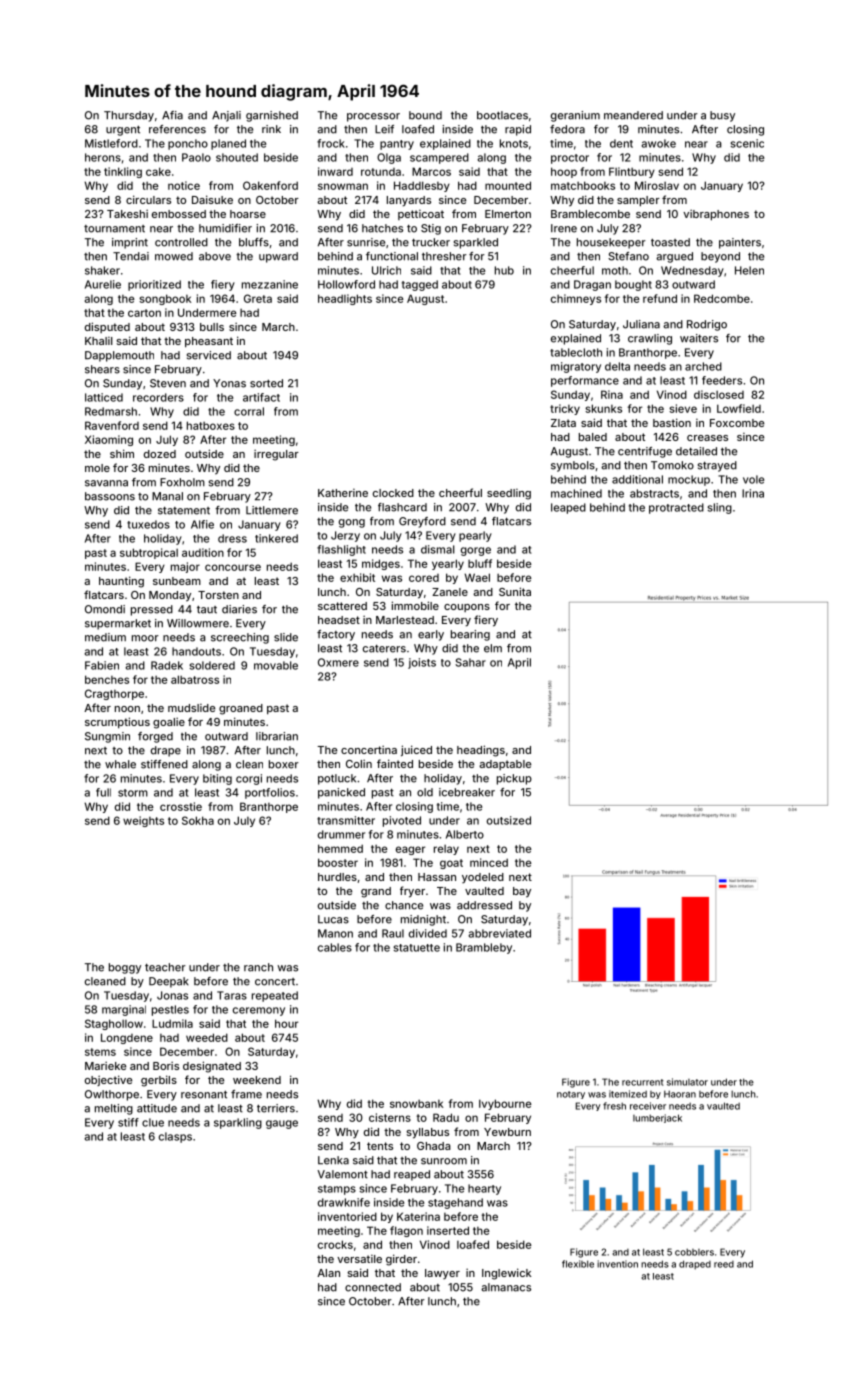 This screenshot has width=849, height=1400. Describe the element at coordinates (373, 117) in the screenshot. I see `processor` at that location.
